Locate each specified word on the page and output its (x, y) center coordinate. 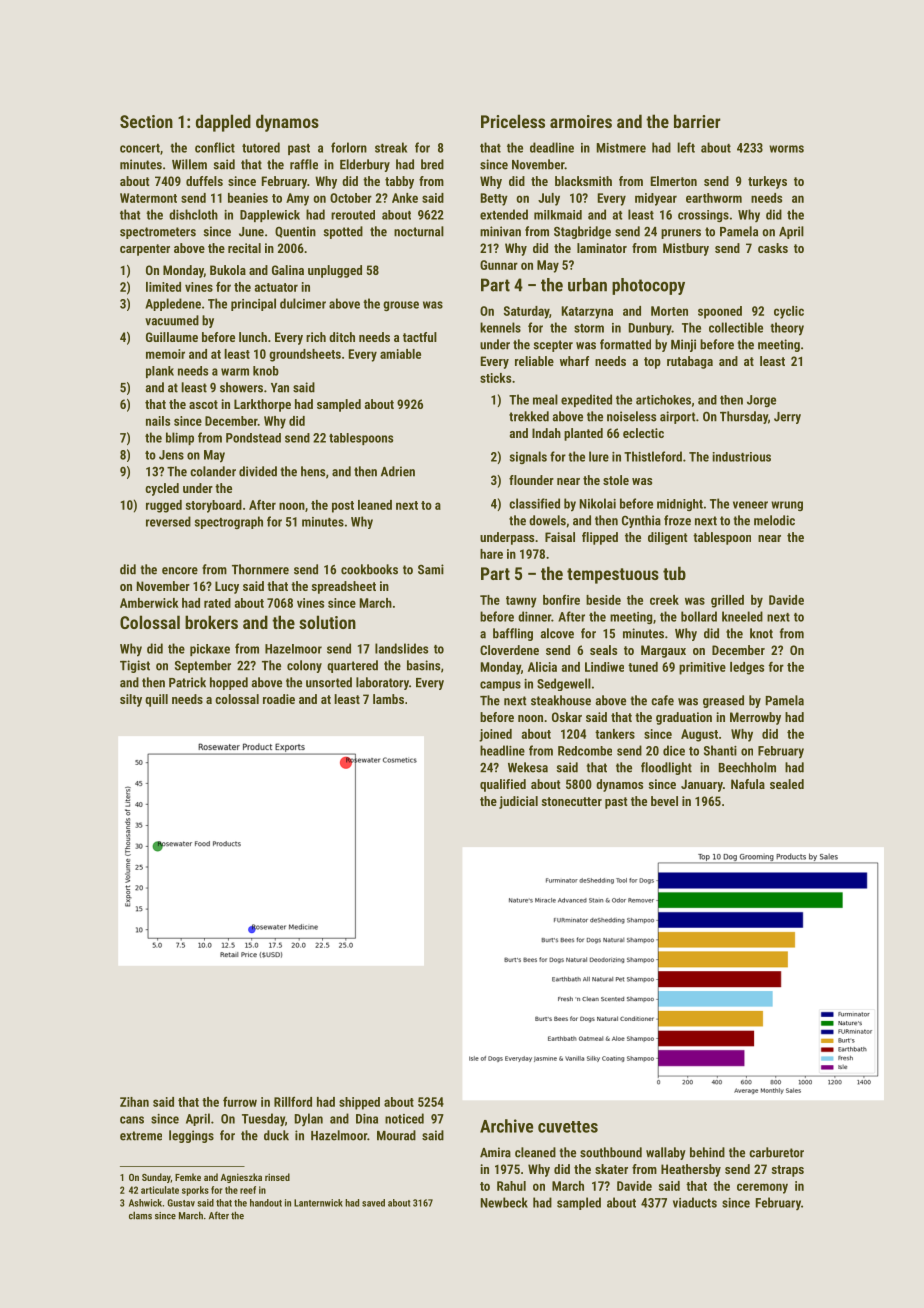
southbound (611, 1152)
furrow (240, 1101)
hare (491, 554)
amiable (400, 354)
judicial (518, 802)
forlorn (349, 147)
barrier (697, 121)
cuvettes (568, 1127)
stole (616, 480)
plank (160, 372)
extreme (141, 1136)
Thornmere (260, 569)
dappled (223, 123)
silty (131, 700)
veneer (750, 505)
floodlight (666, 768)
